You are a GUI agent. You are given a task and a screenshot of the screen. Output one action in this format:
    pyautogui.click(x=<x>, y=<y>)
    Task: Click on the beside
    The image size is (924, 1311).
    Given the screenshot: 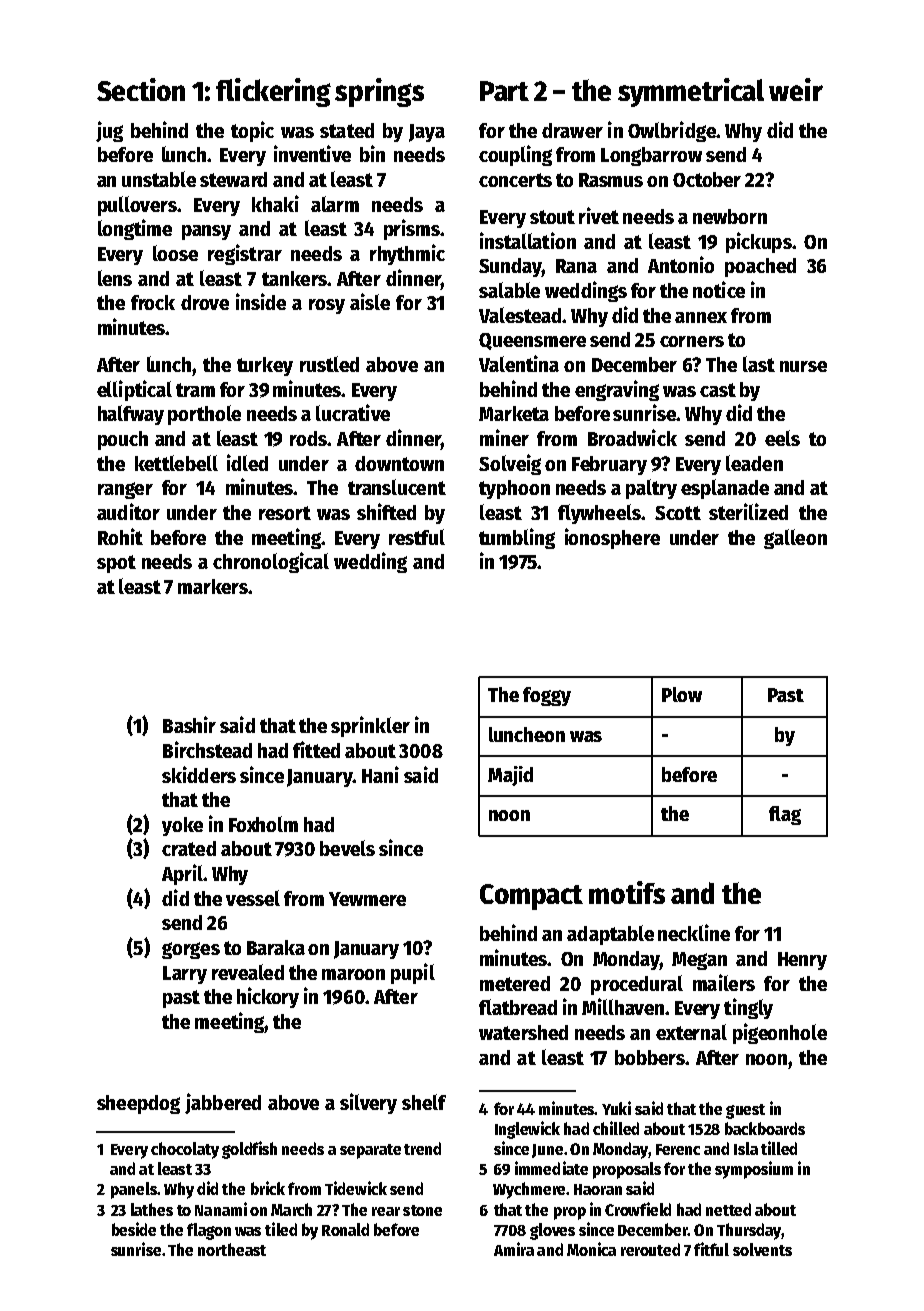 What is the action you would take?
    pyautogui.click(x=134, y=1229)
